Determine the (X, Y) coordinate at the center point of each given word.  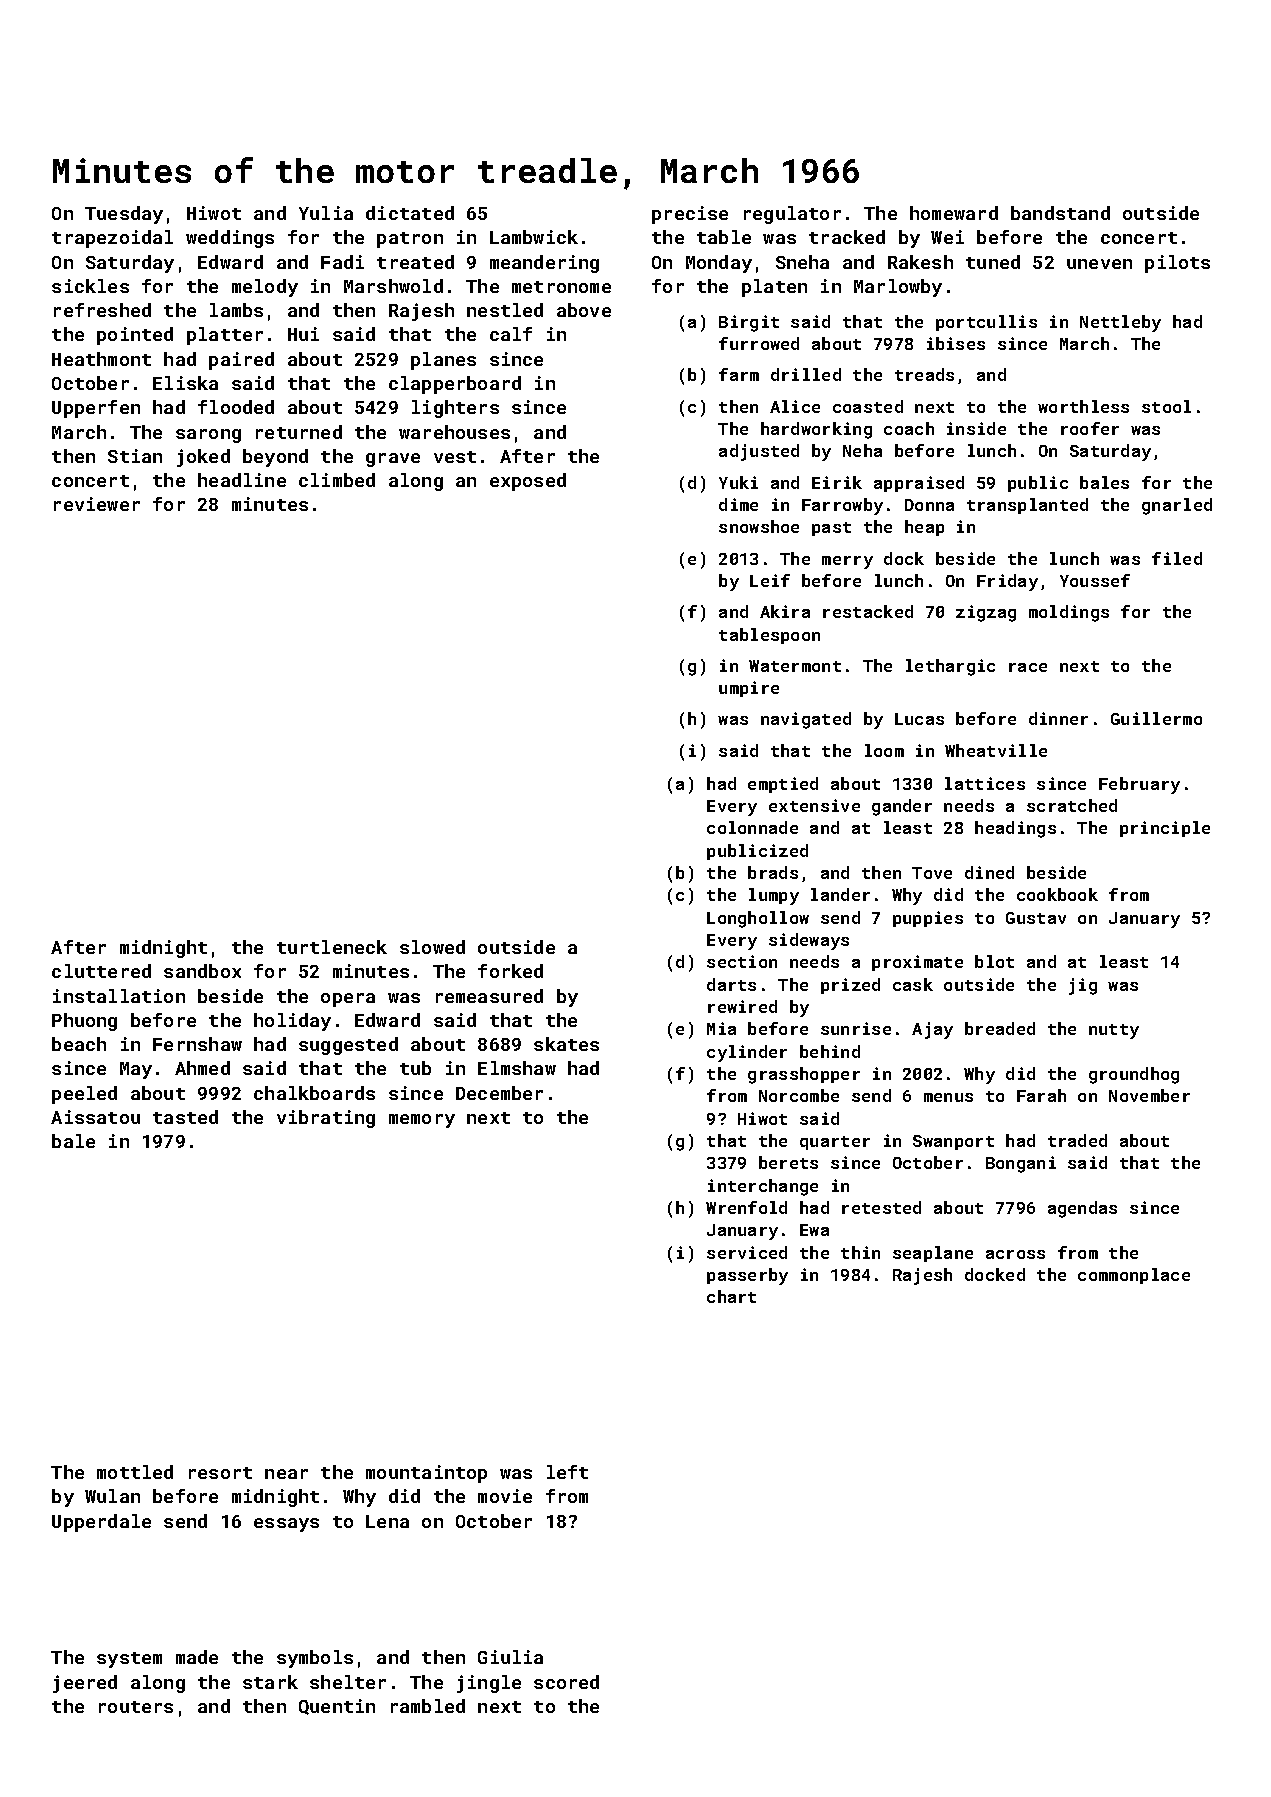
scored (566, 1682)
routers (136, 1707)
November (1149, 1095)
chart (731, 1296)
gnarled (1177, 506)
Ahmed (202, 1068)
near (286, 1474)
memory (422, 1121)
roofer (1090, 428)
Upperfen (96, 409)
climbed (337, 480)
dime (738, 504)
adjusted (759, 452)
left (567, 1472)
